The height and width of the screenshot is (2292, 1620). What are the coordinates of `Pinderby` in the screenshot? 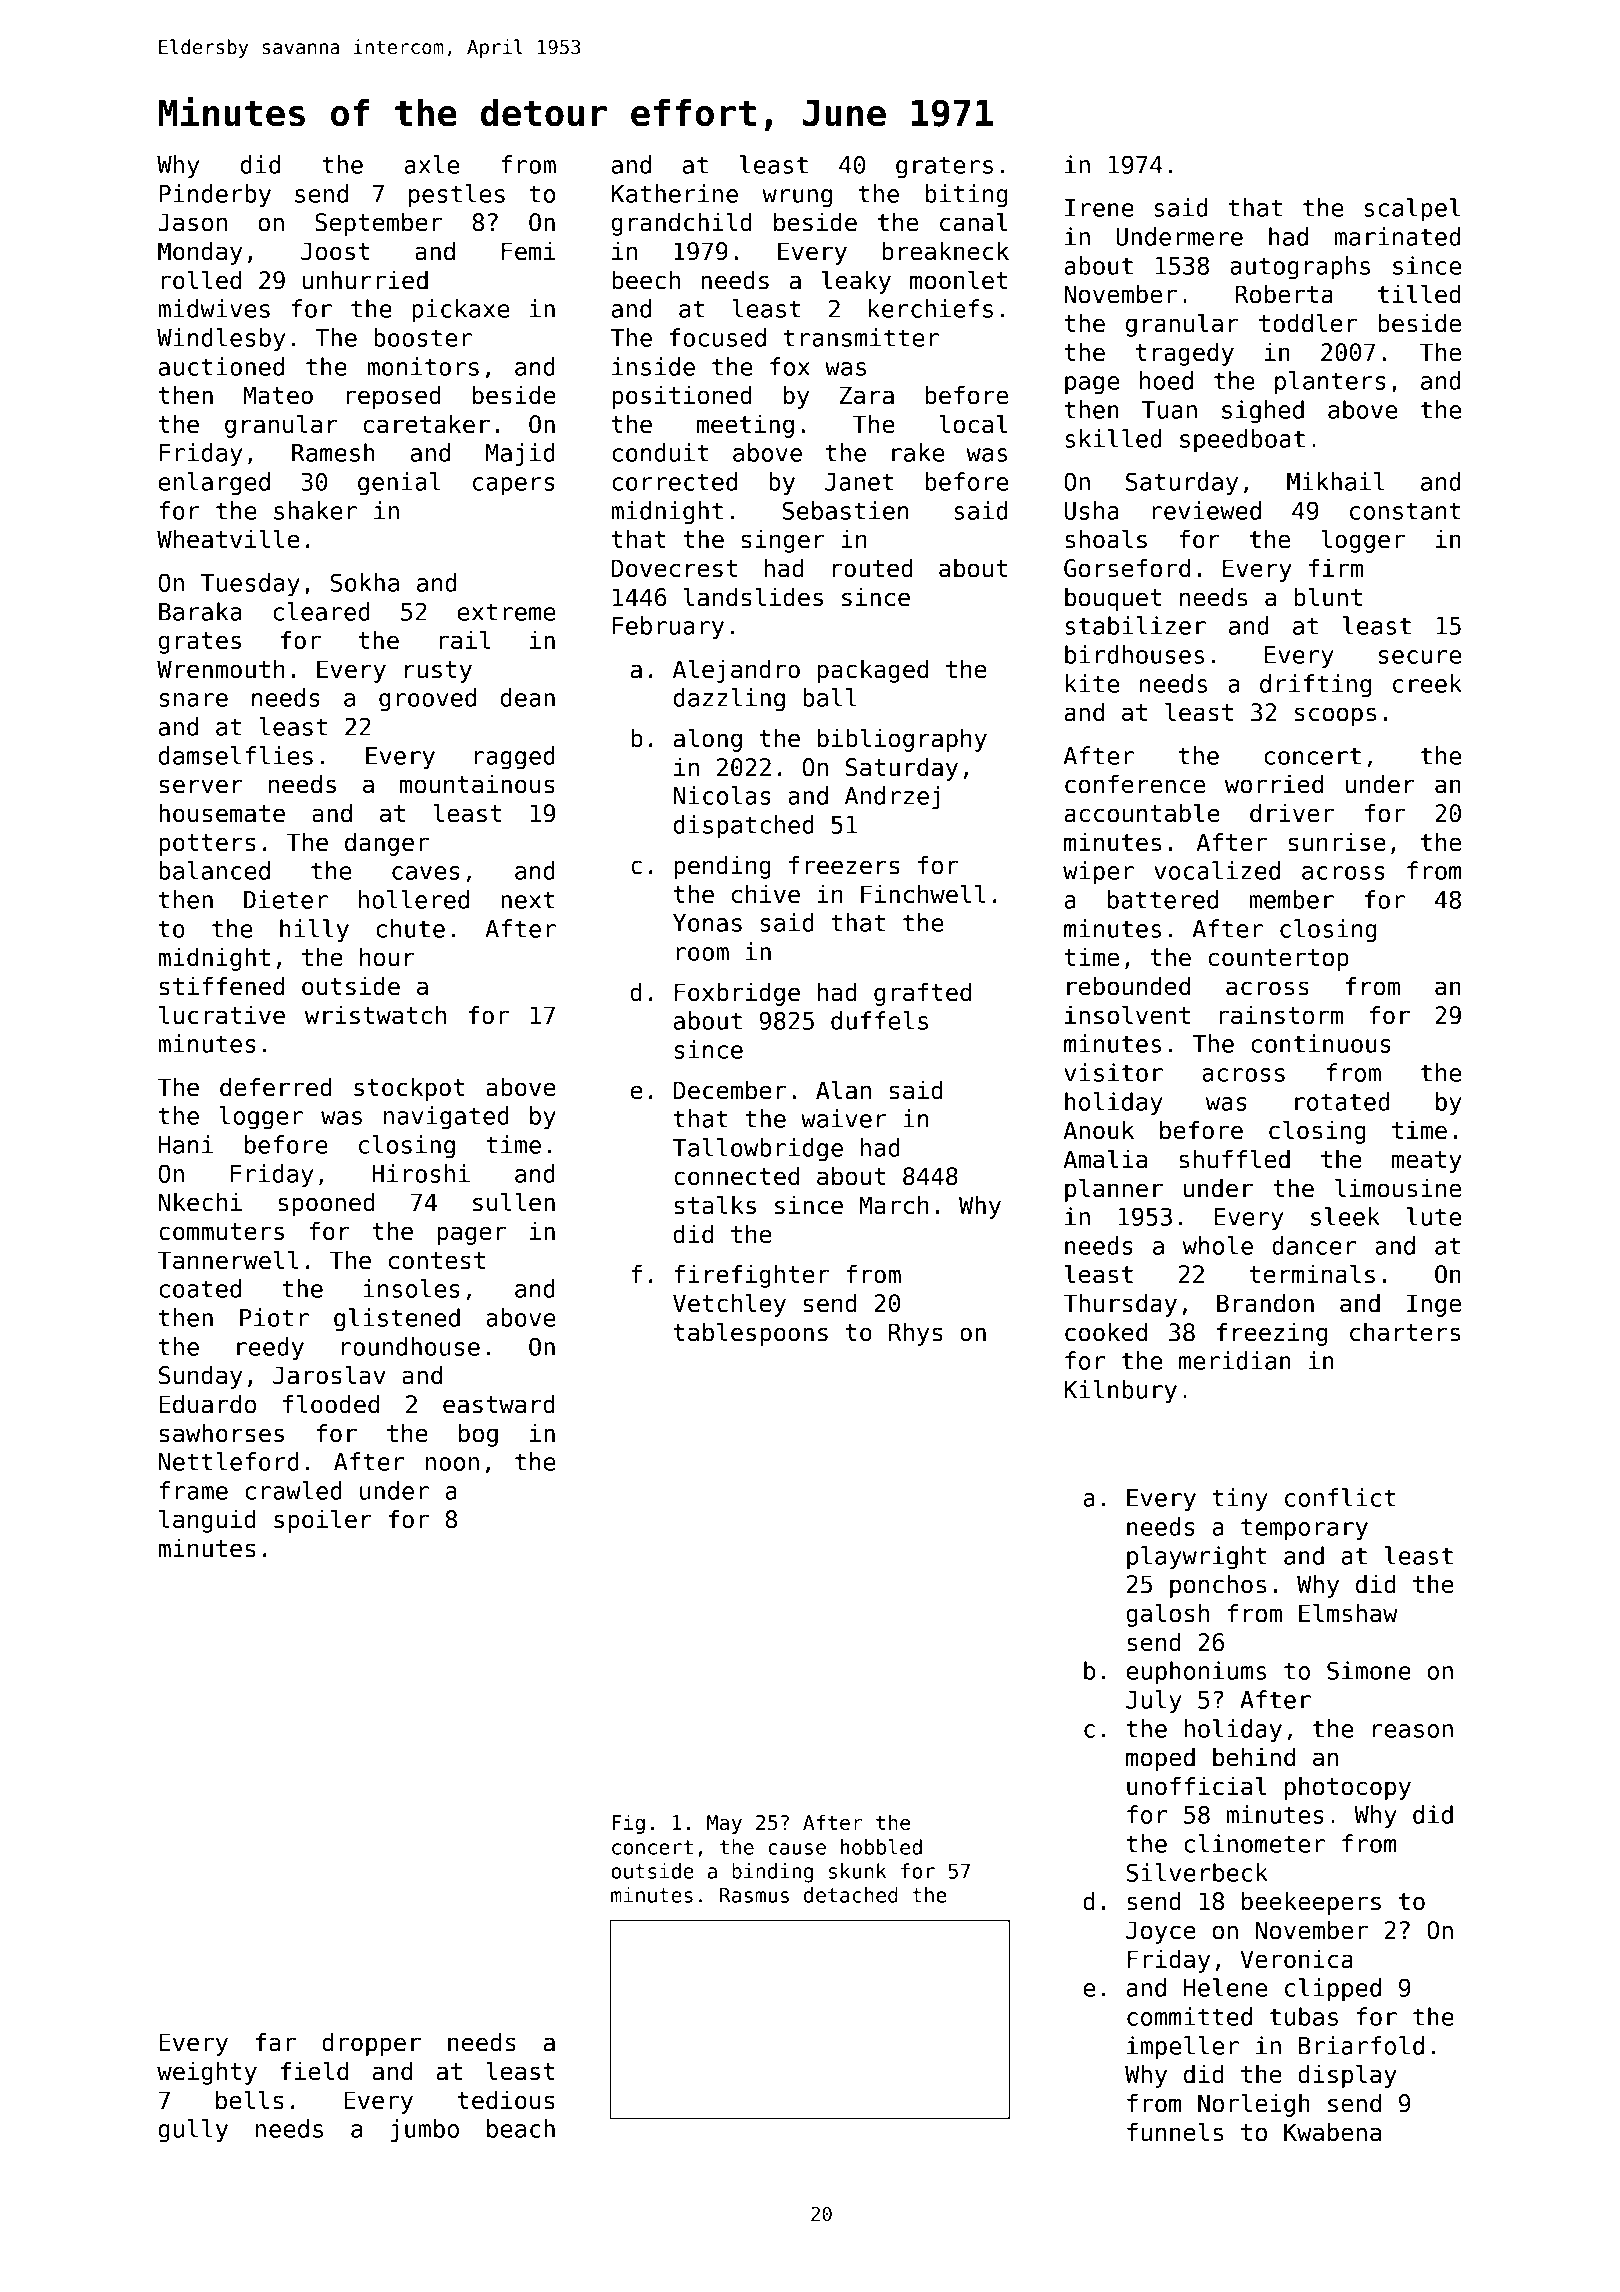 It's located at (215, 196).
